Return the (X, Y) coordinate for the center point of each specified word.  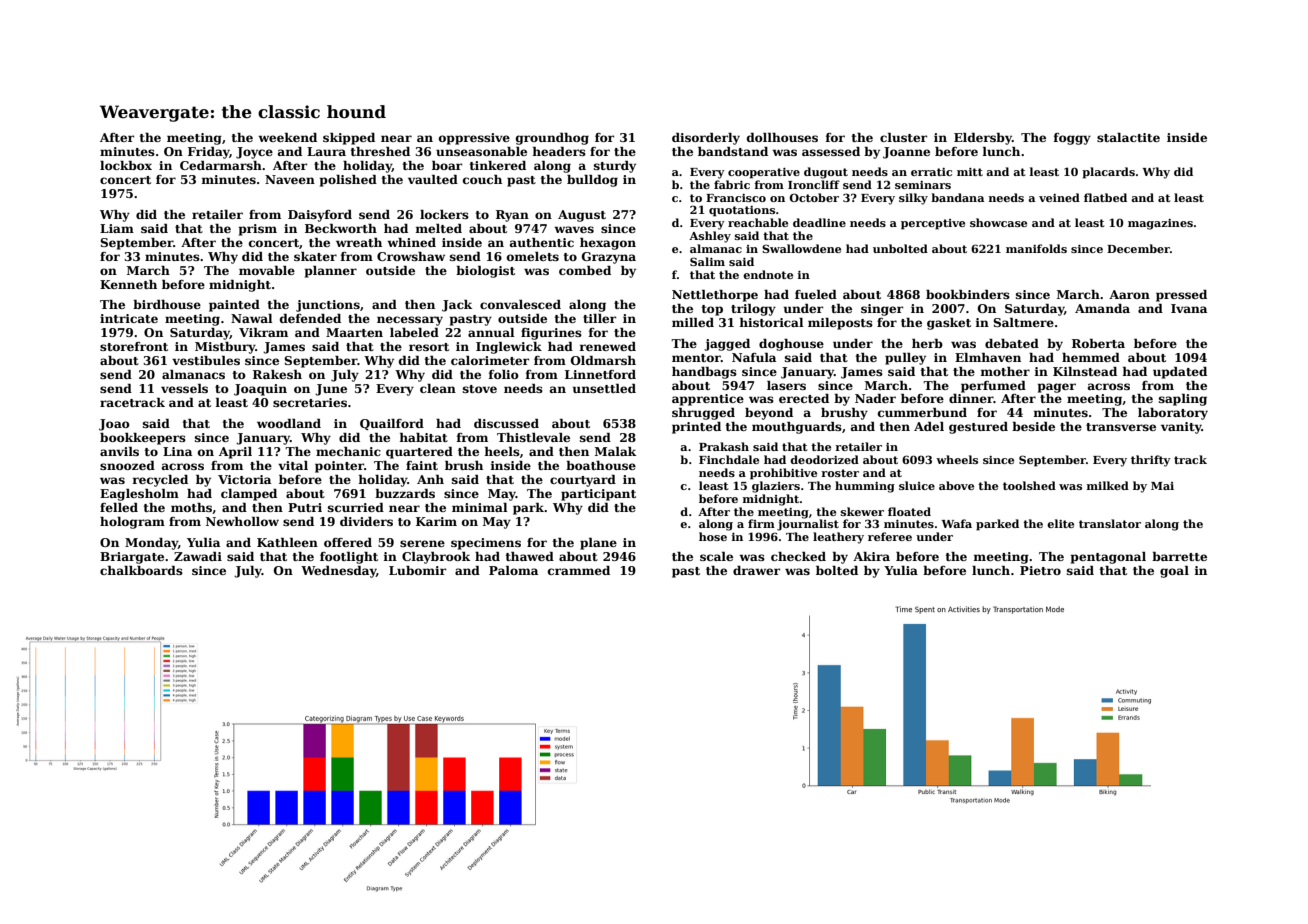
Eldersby (983, 139)
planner (331, 272)
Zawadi (198, 556)
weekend (287, 137)
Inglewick (509, 348)
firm (761, 523)
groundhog (552, 139)
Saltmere (1023, 322)
